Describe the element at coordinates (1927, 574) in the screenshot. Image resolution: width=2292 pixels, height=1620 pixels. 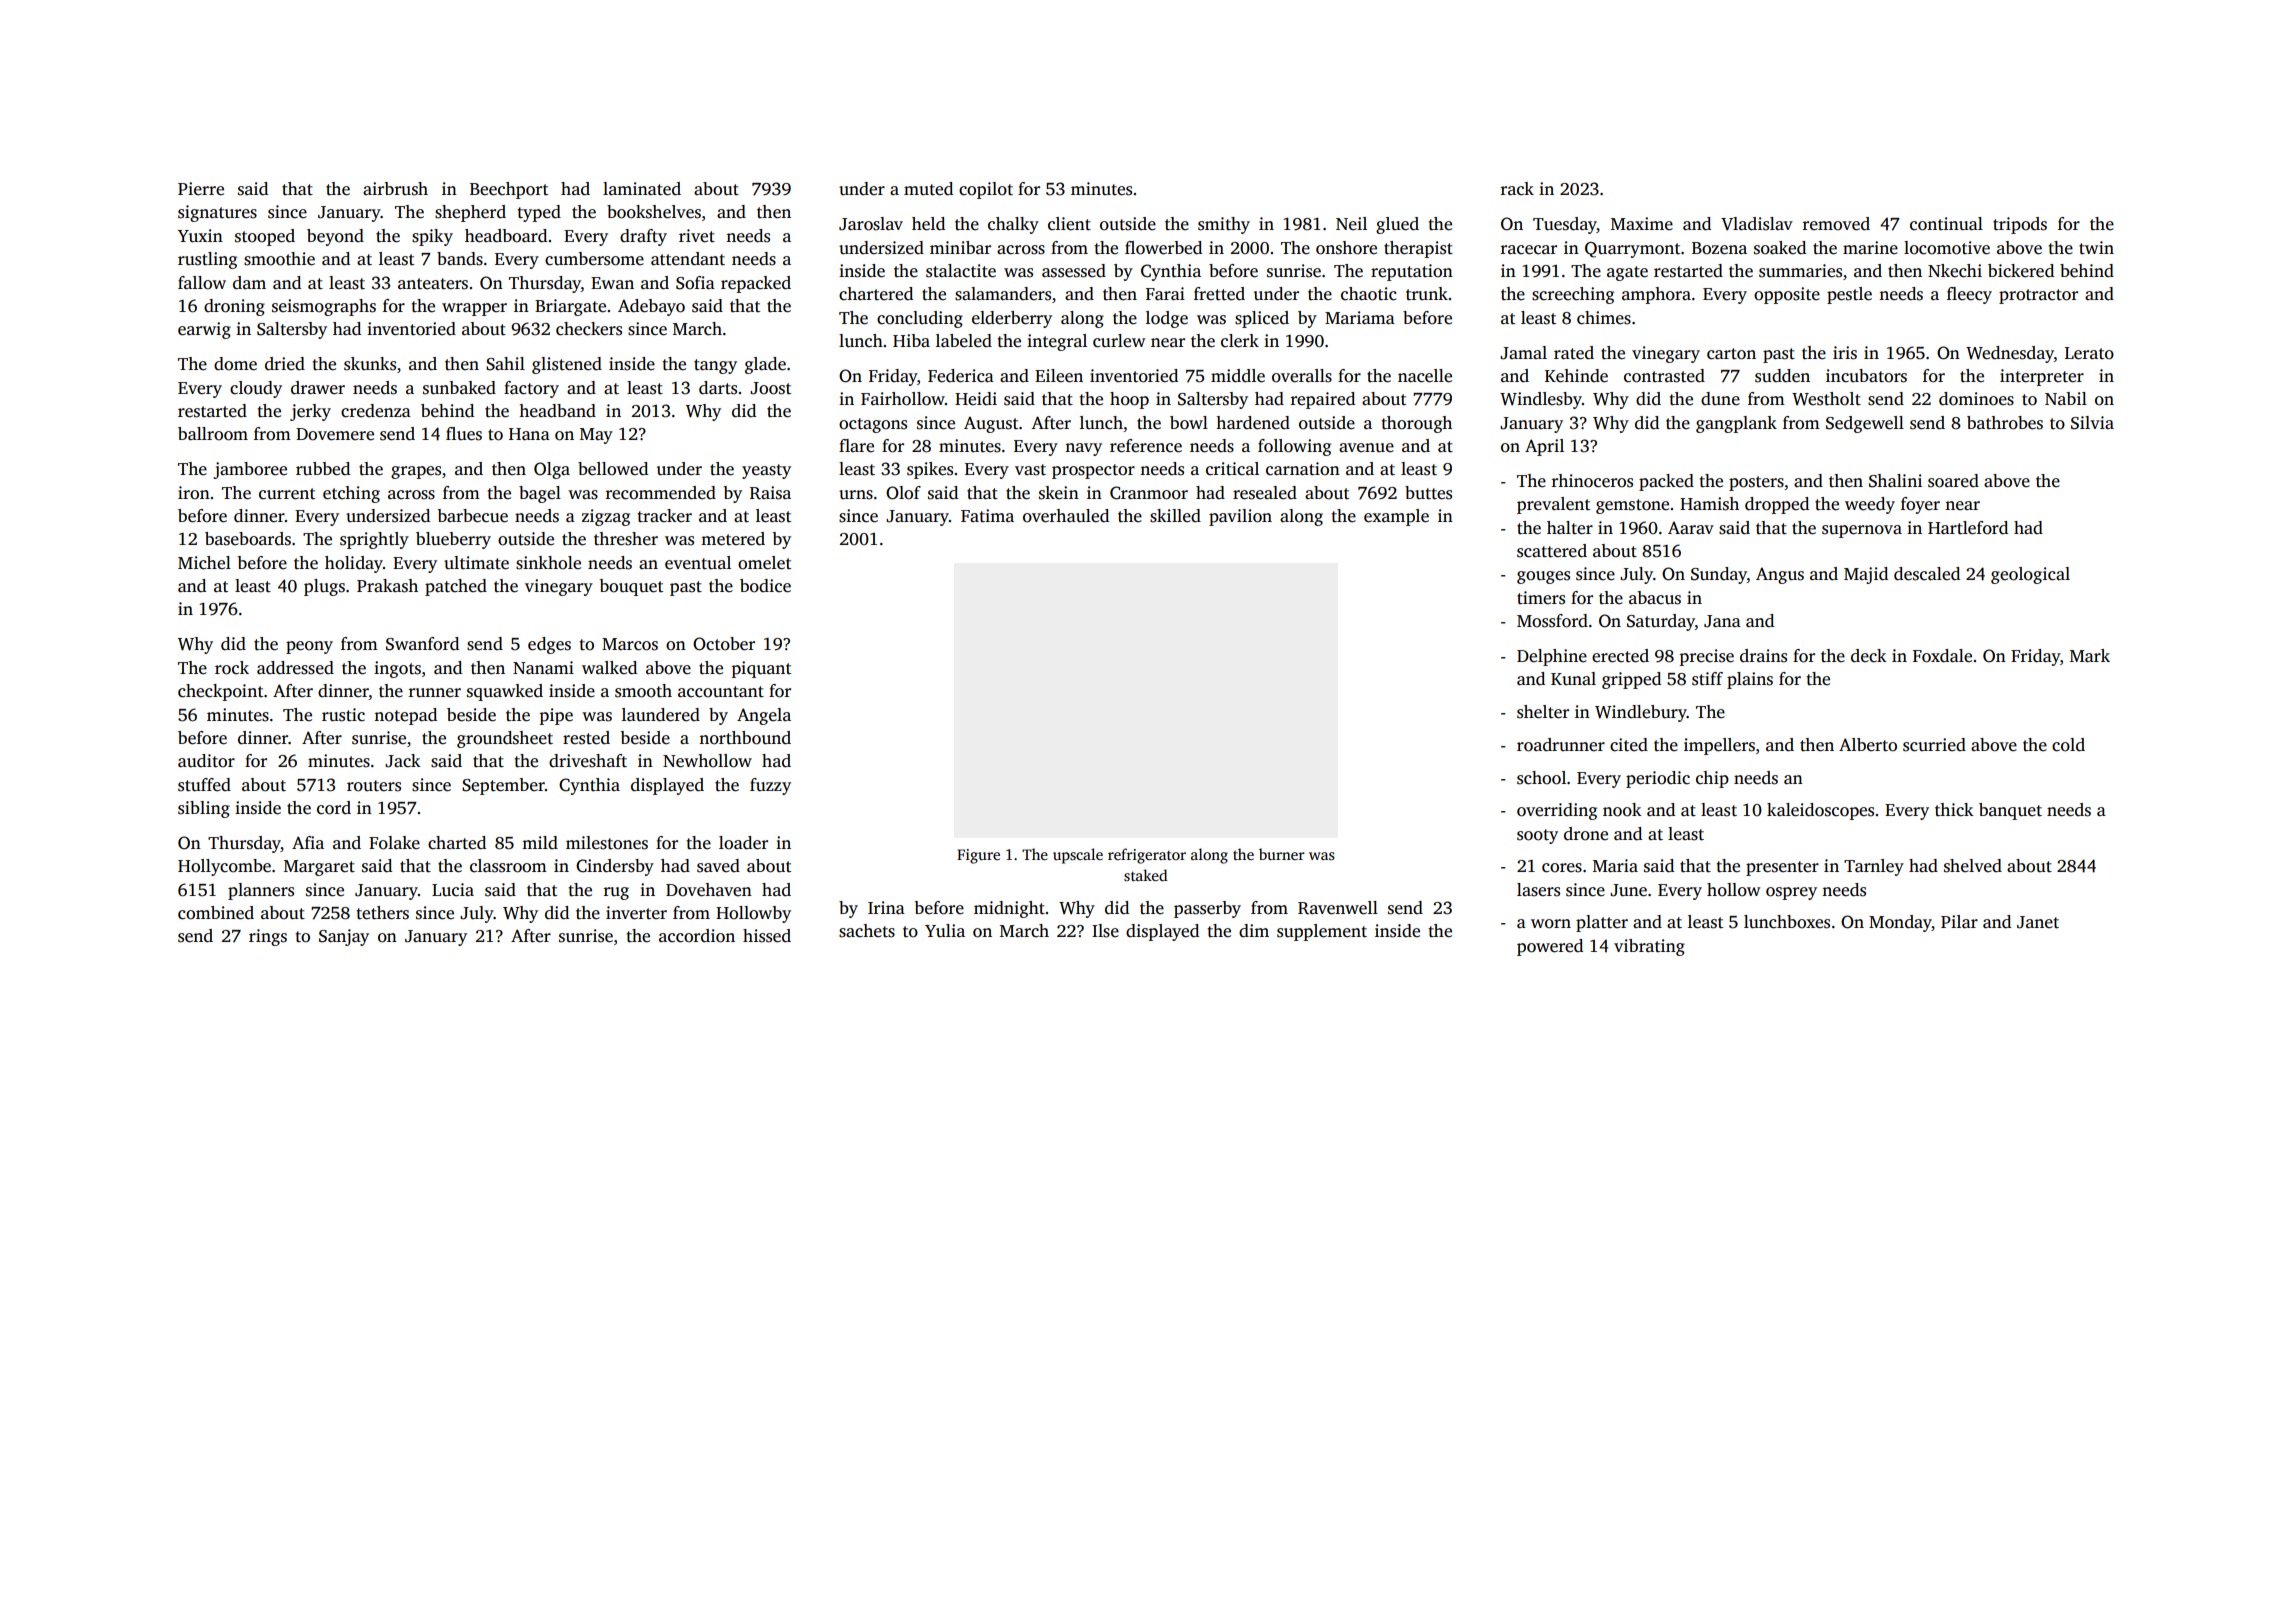
I see `descaled` at that location.
